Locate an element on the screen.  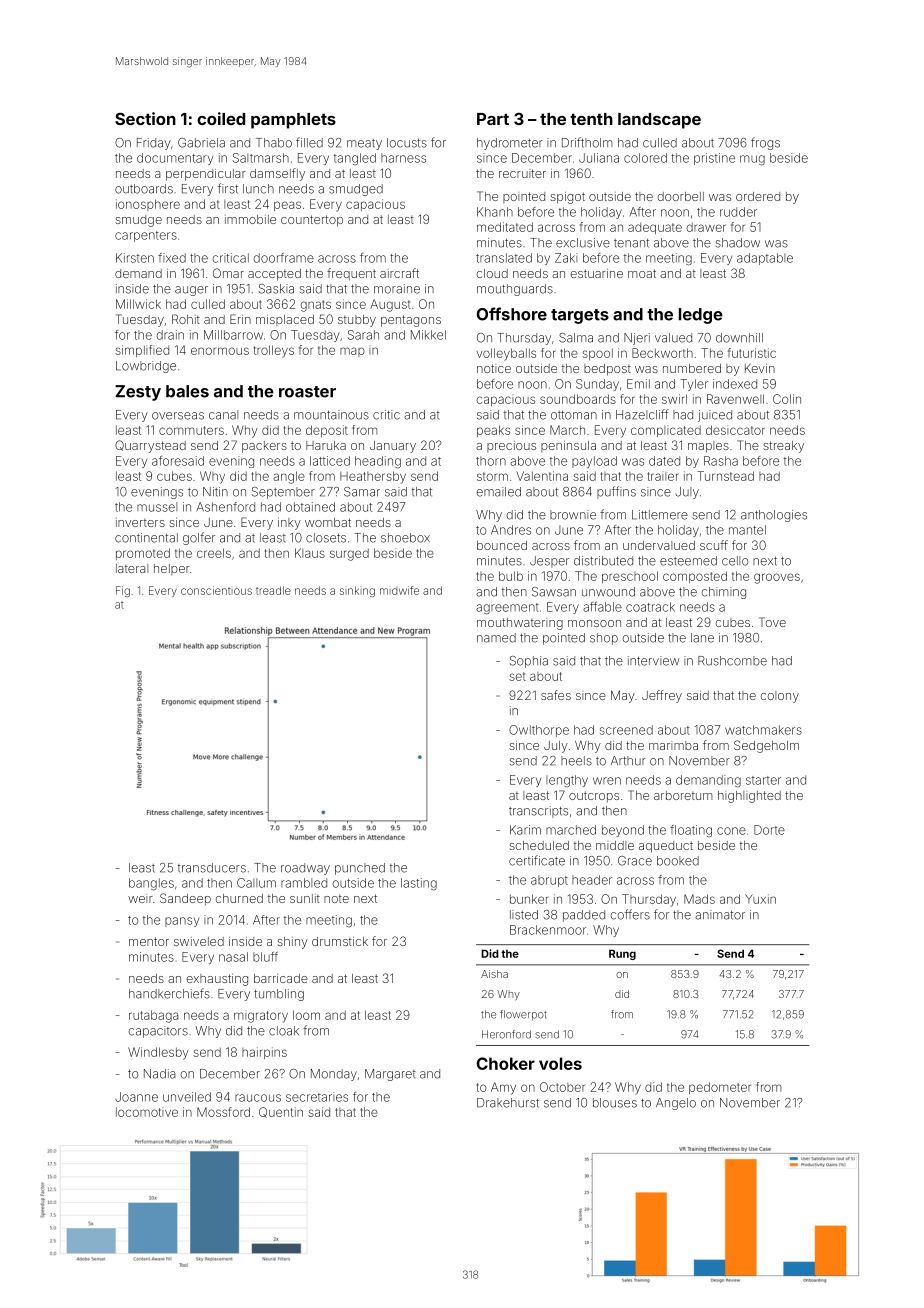
drumstick is located at coordinates (340, 941).
